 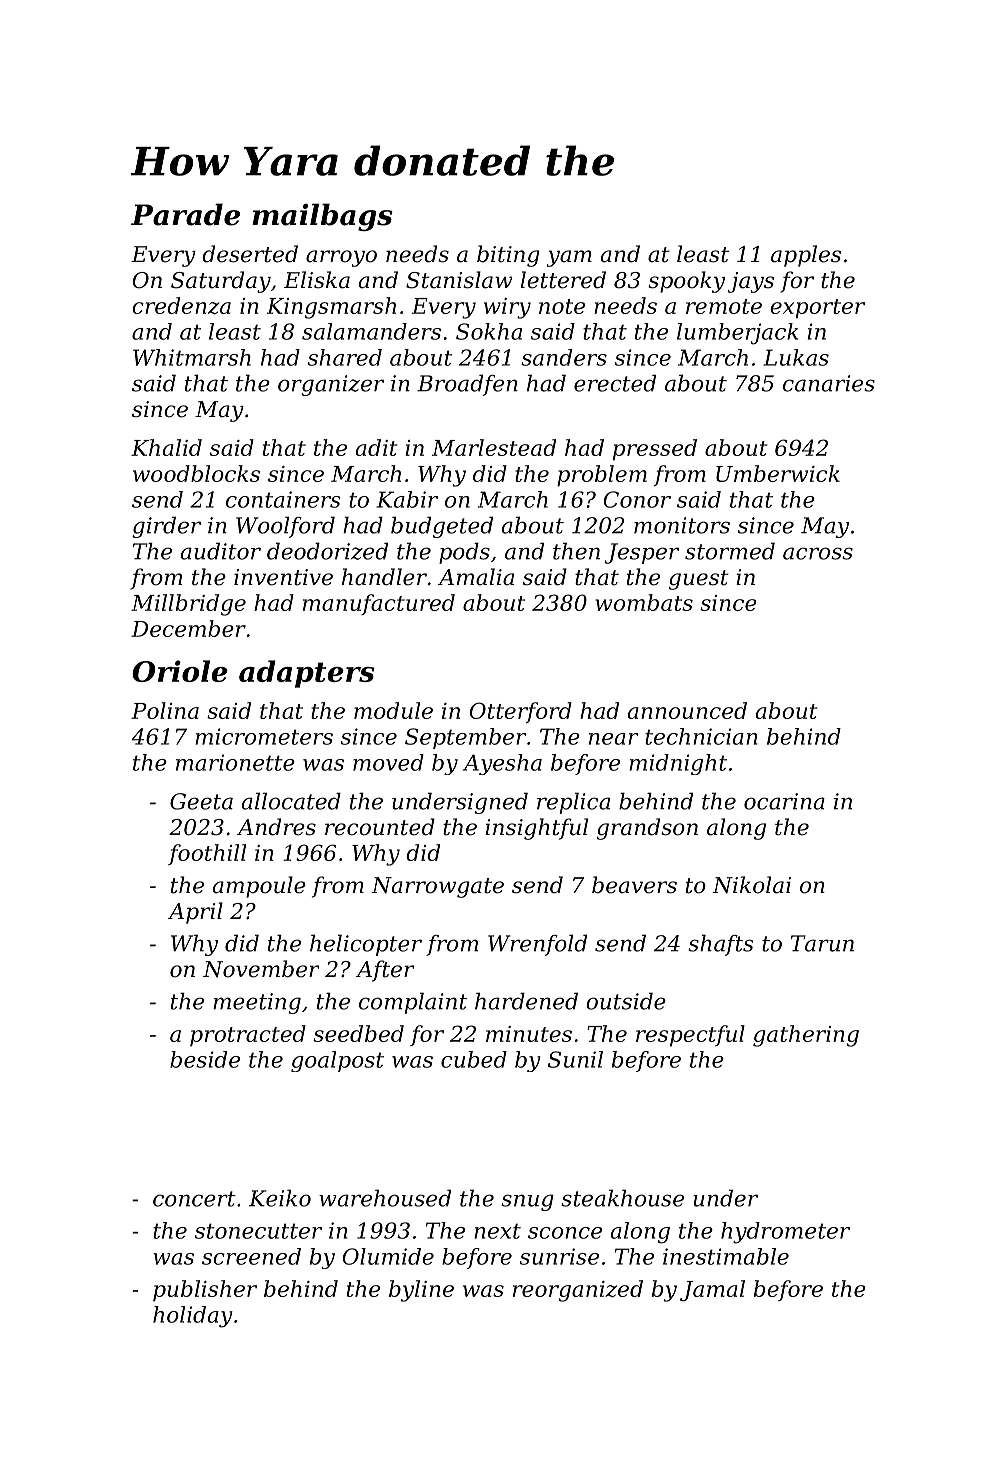 What do you see at coordinates (194, 1199) in the document?
I see `concert` at bounding box center [194, 1199].
